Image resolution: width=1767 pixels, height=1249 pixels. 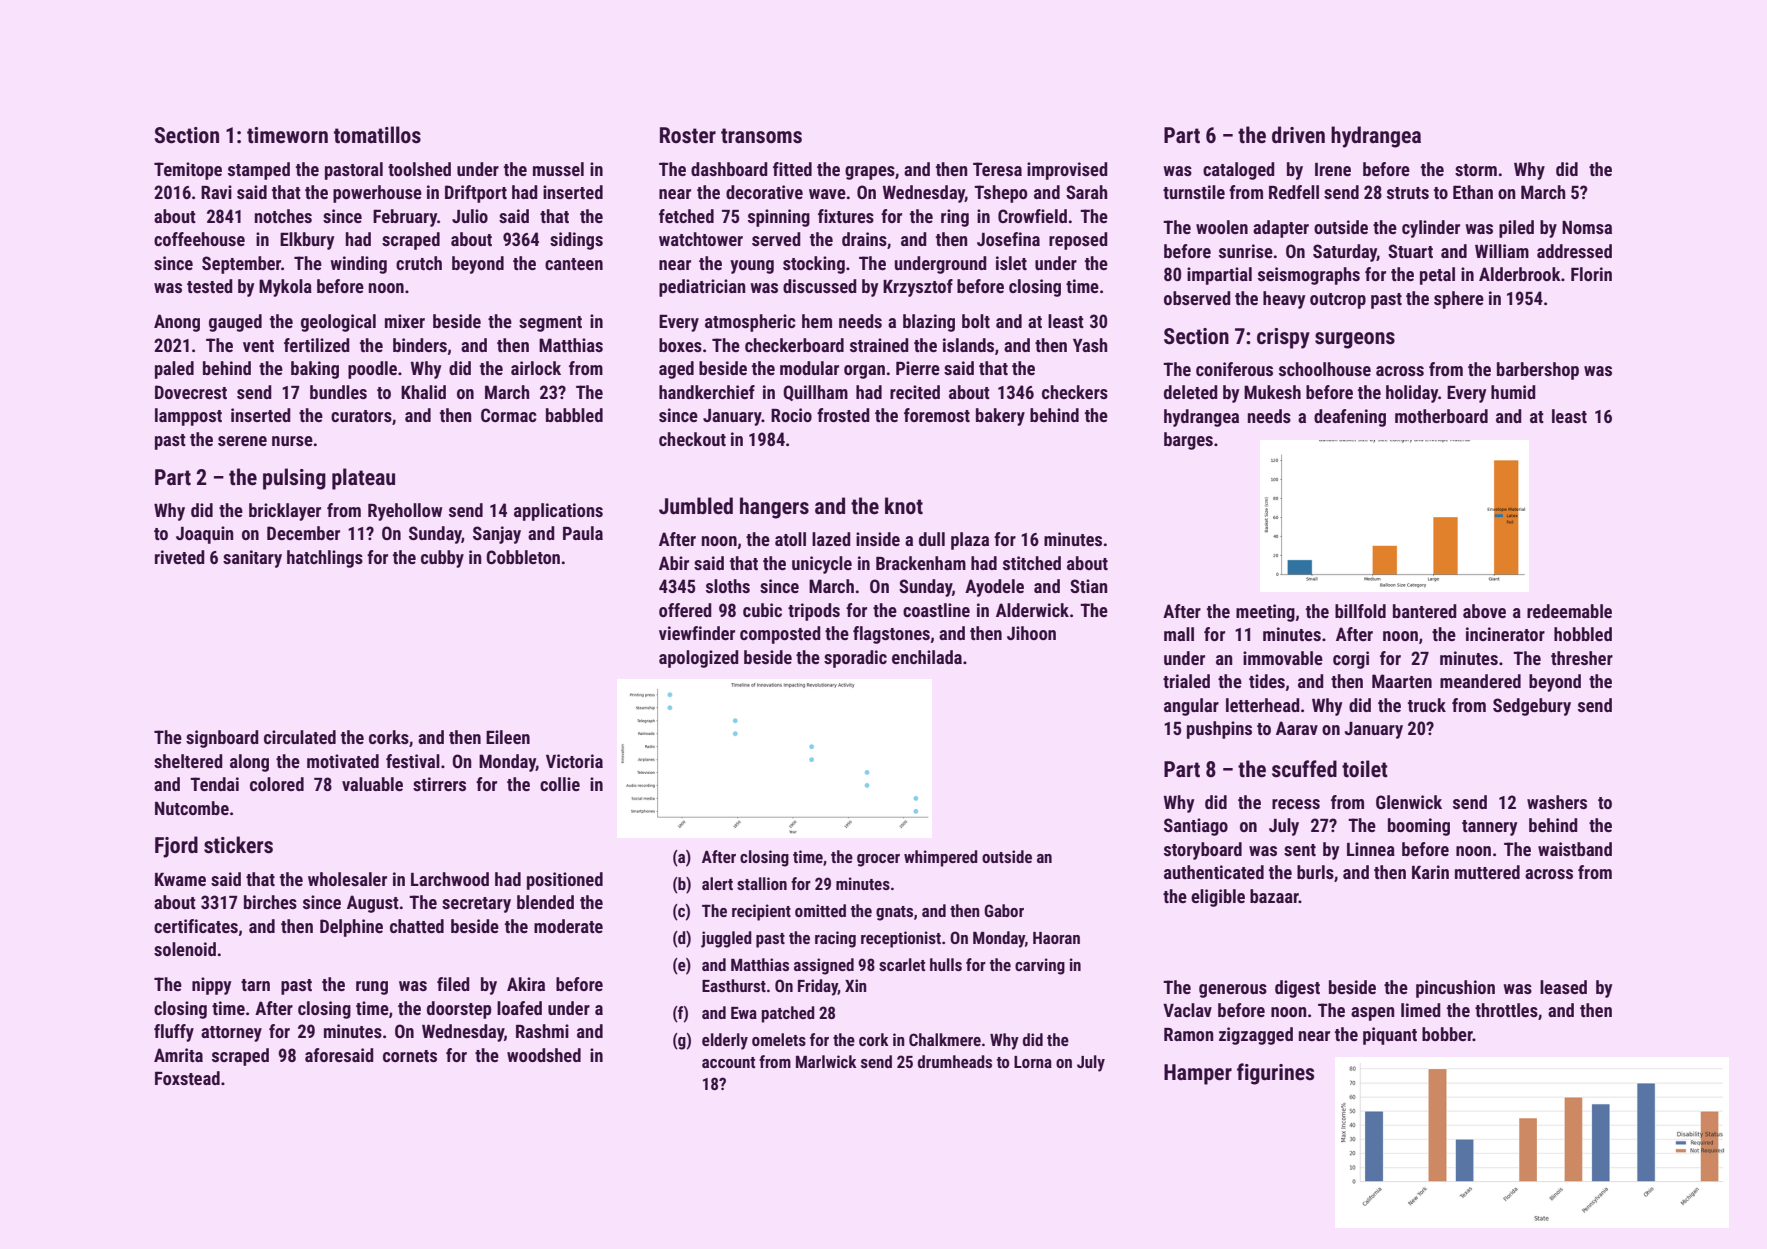 What do you see at coordinates (1275, 1074) in the screenshot?
I see `figurines` at bounding box center [1275, 1074].
